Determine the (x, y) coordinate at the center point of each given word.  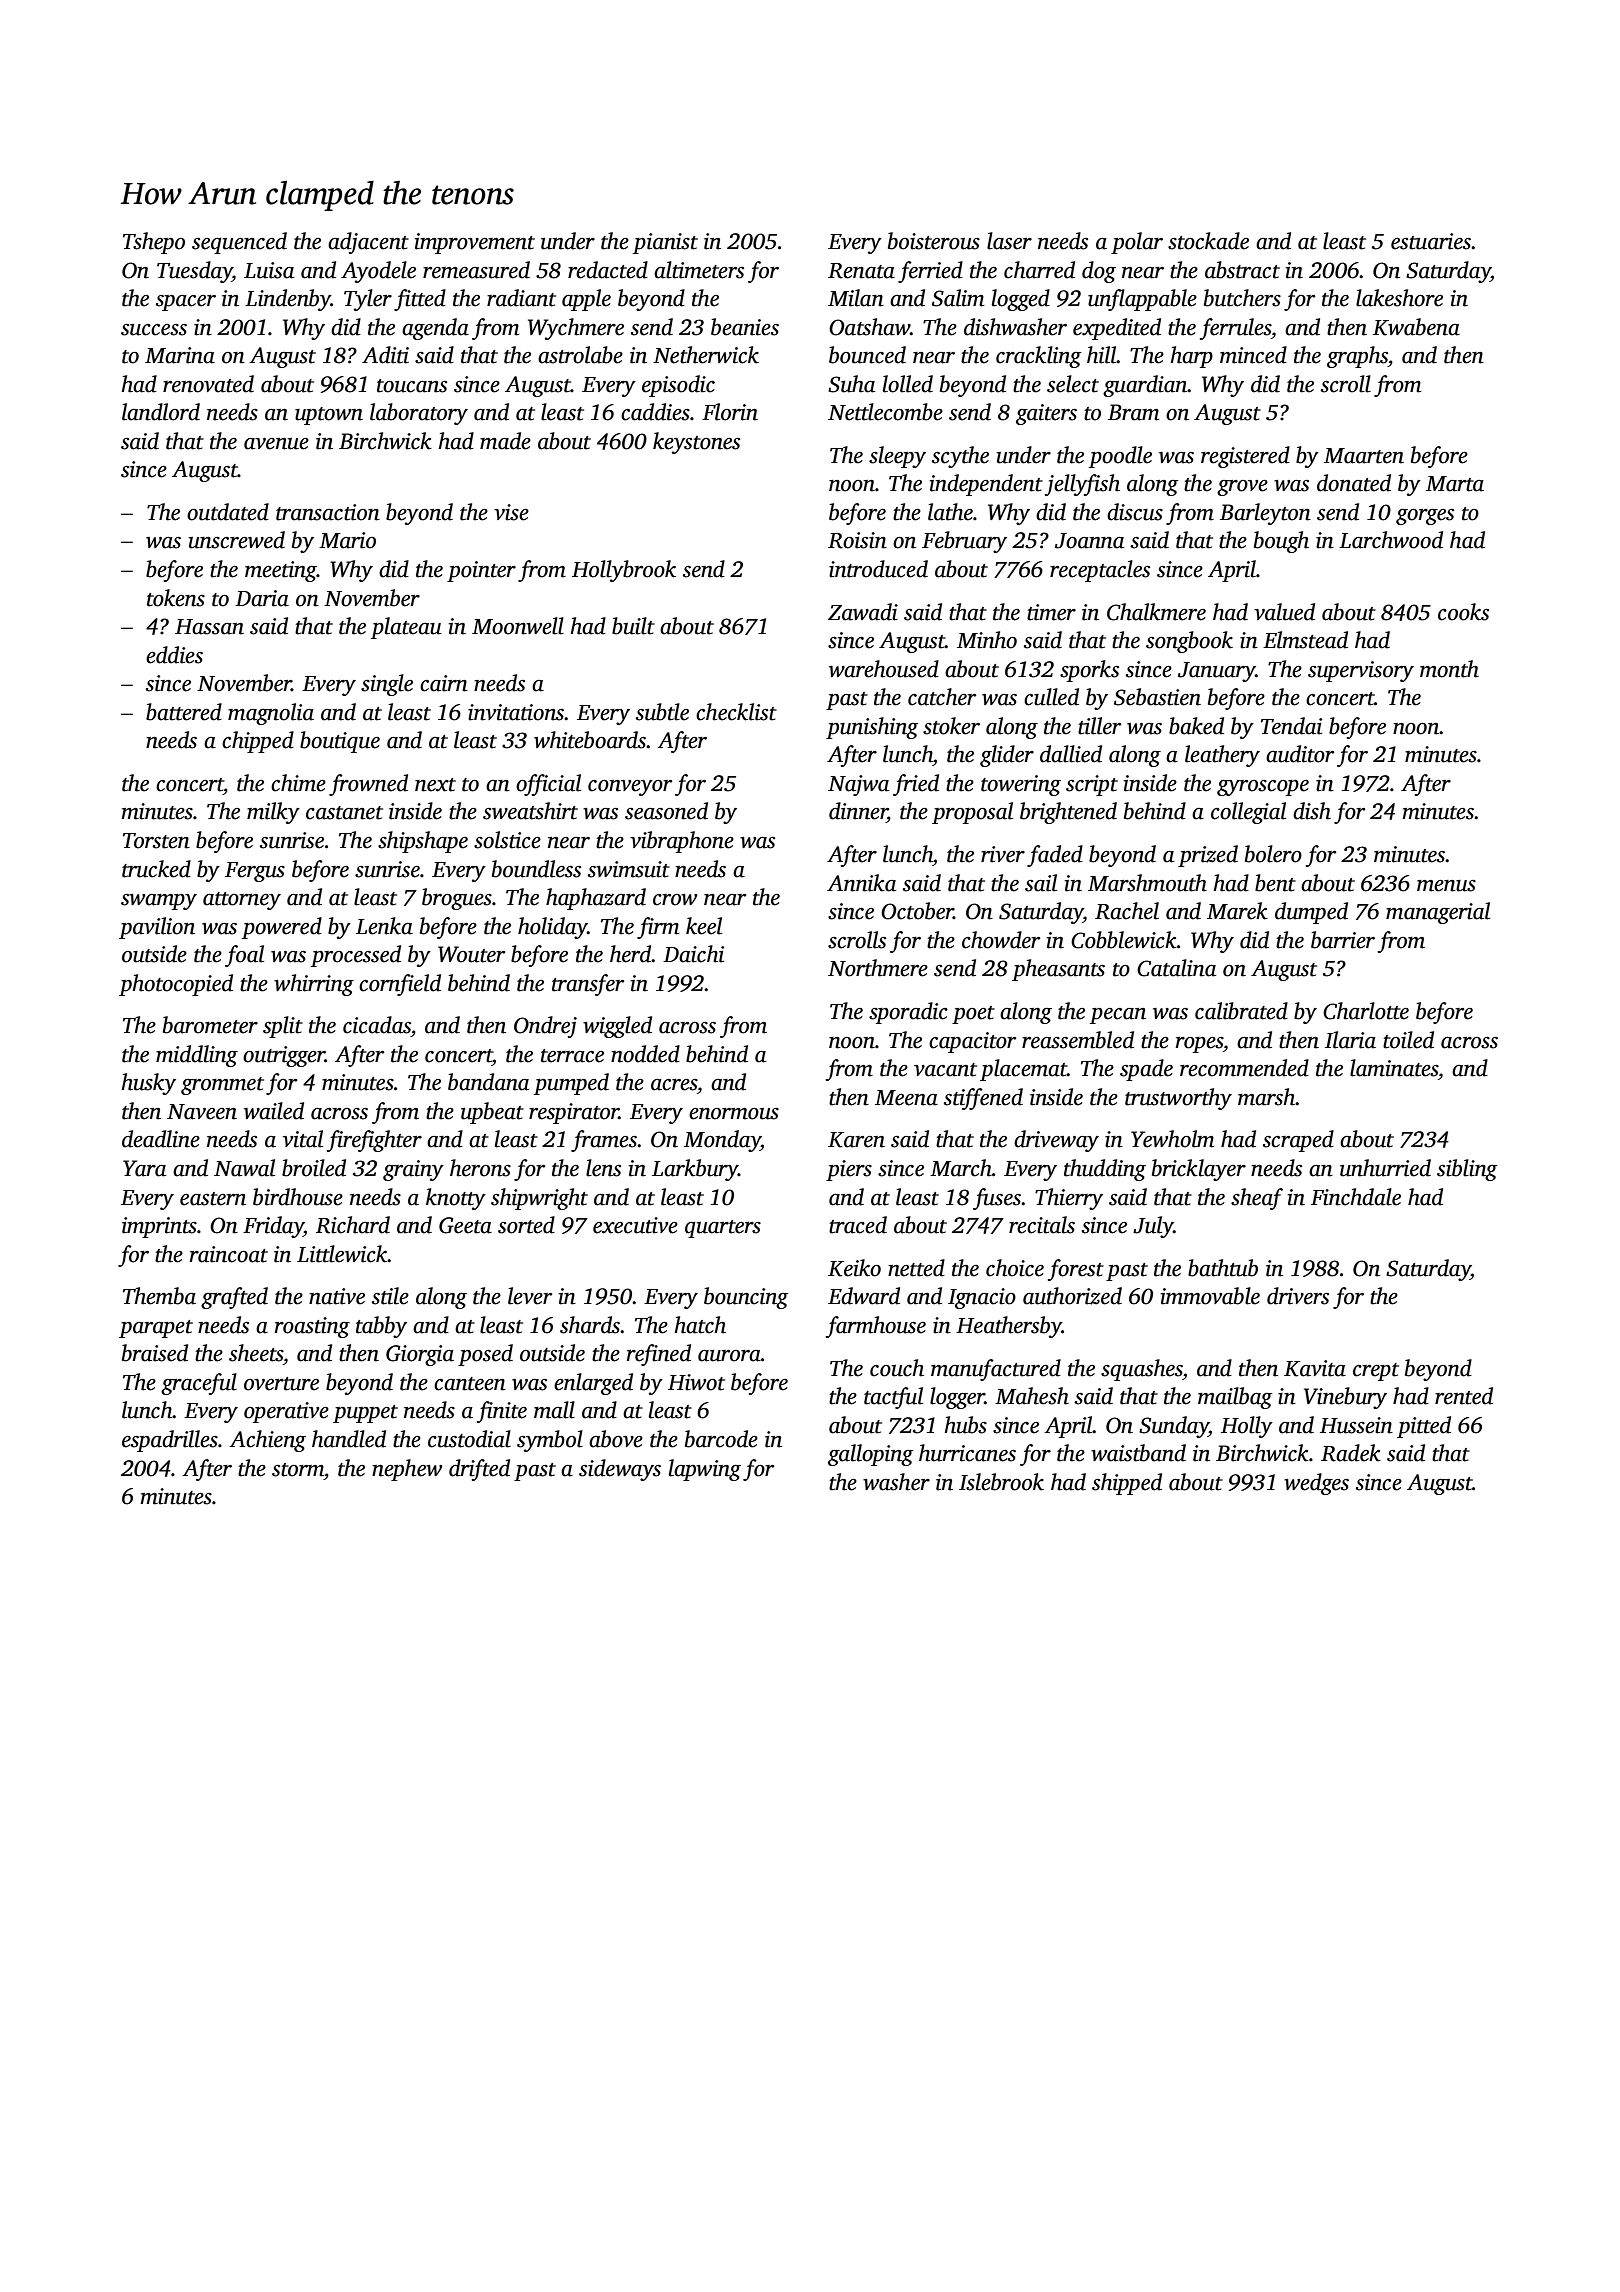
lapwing (705, 1470)
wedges (1316, 1484)
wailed (274, 1111)
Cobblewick (1124, 940)
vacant (945, 1070)
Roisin (857, 540)
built (633, 626)
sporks (1089, 671)
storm (298, 1470)
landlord (161, 412)
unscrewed (237, 540)
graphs (1357, 357)
